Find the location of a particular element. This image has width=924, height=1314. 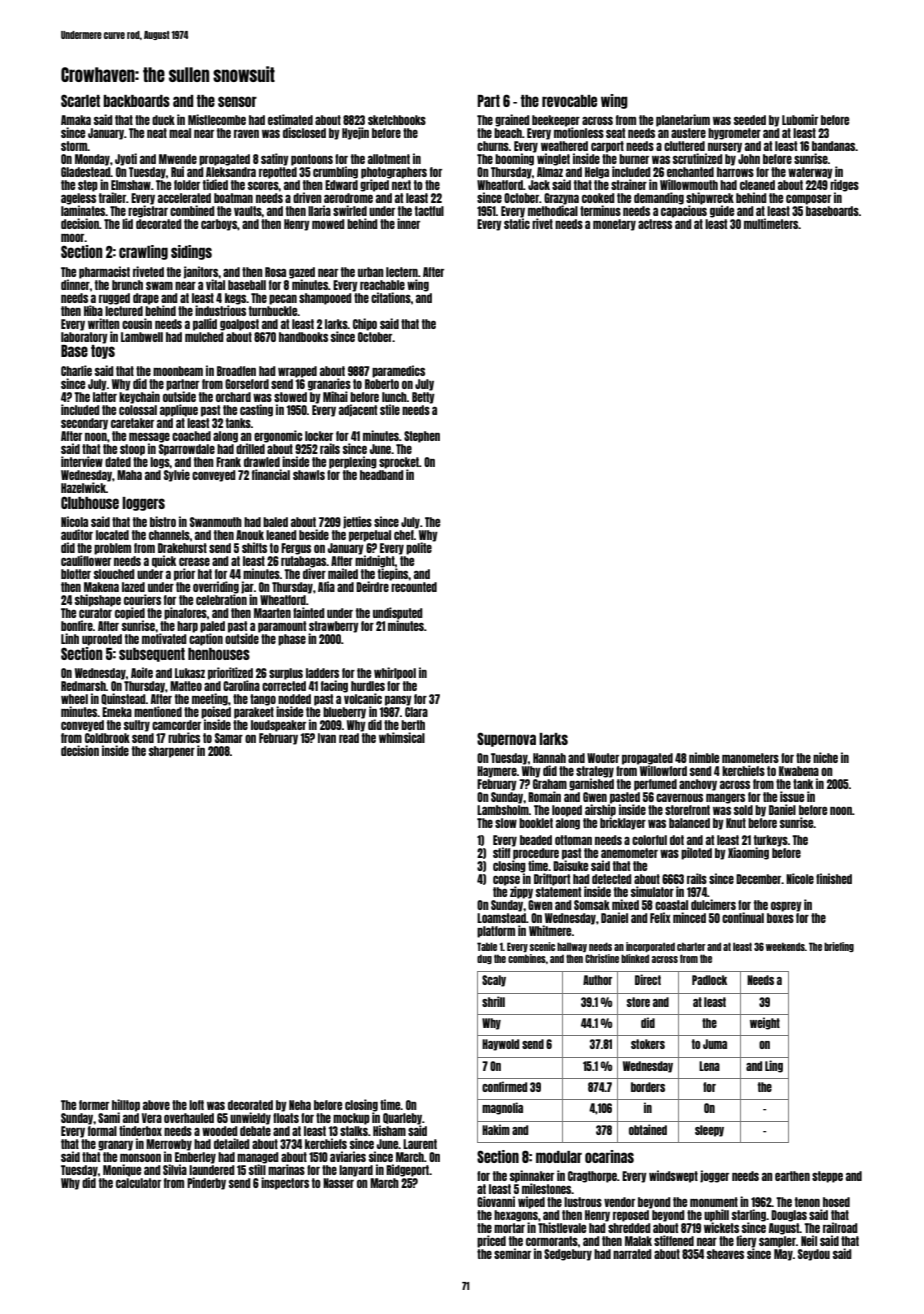

shrill is located at coordinates (493, 1001).
